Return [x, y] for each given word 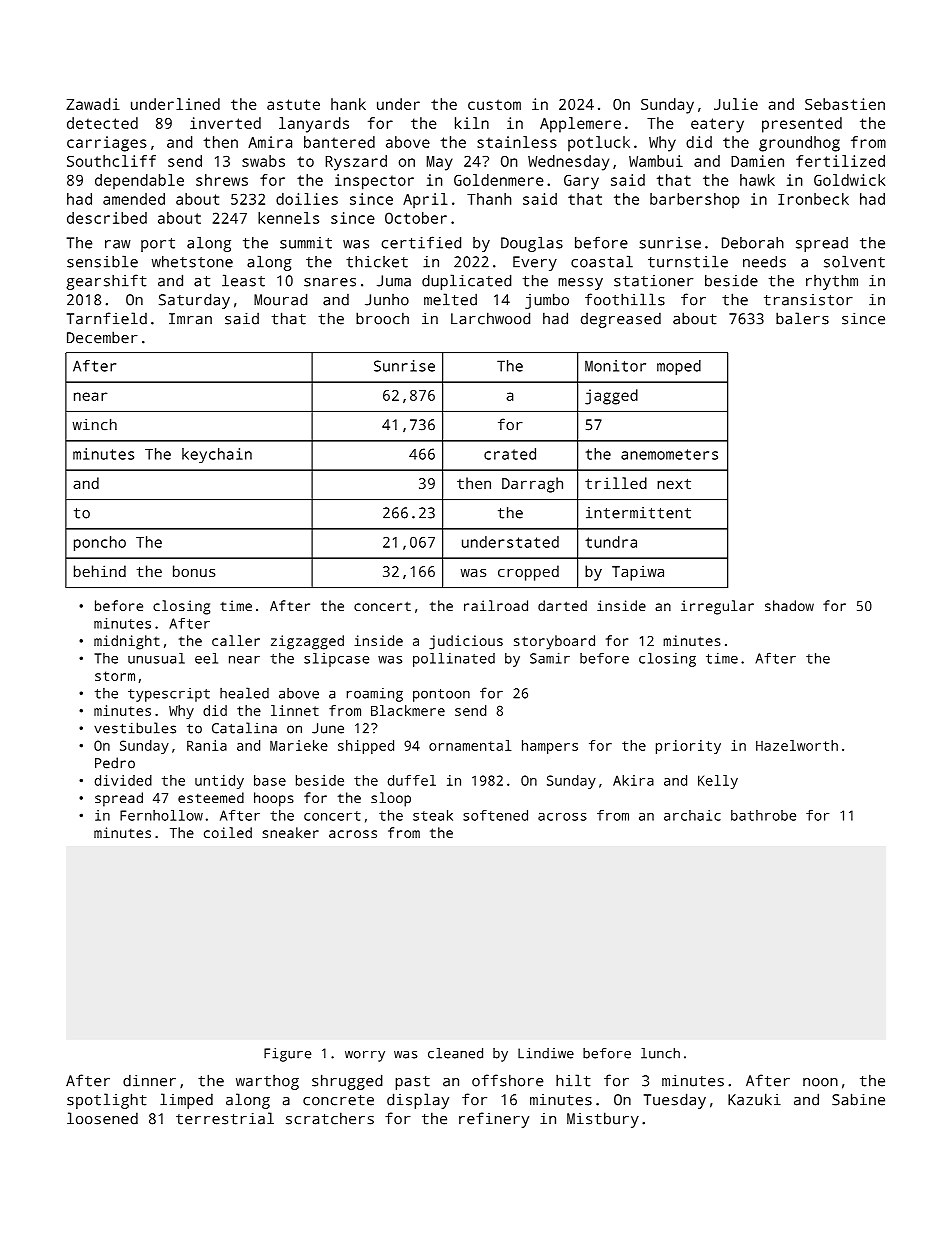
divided [123, 780]
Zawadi [93, 104]
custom [494, 104]
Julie [736, 104]
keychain [217, 455]
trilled [616, 483]
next [674, 483]
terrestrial [225, 1118]
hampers [550, 747]
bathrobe [763, 815]
